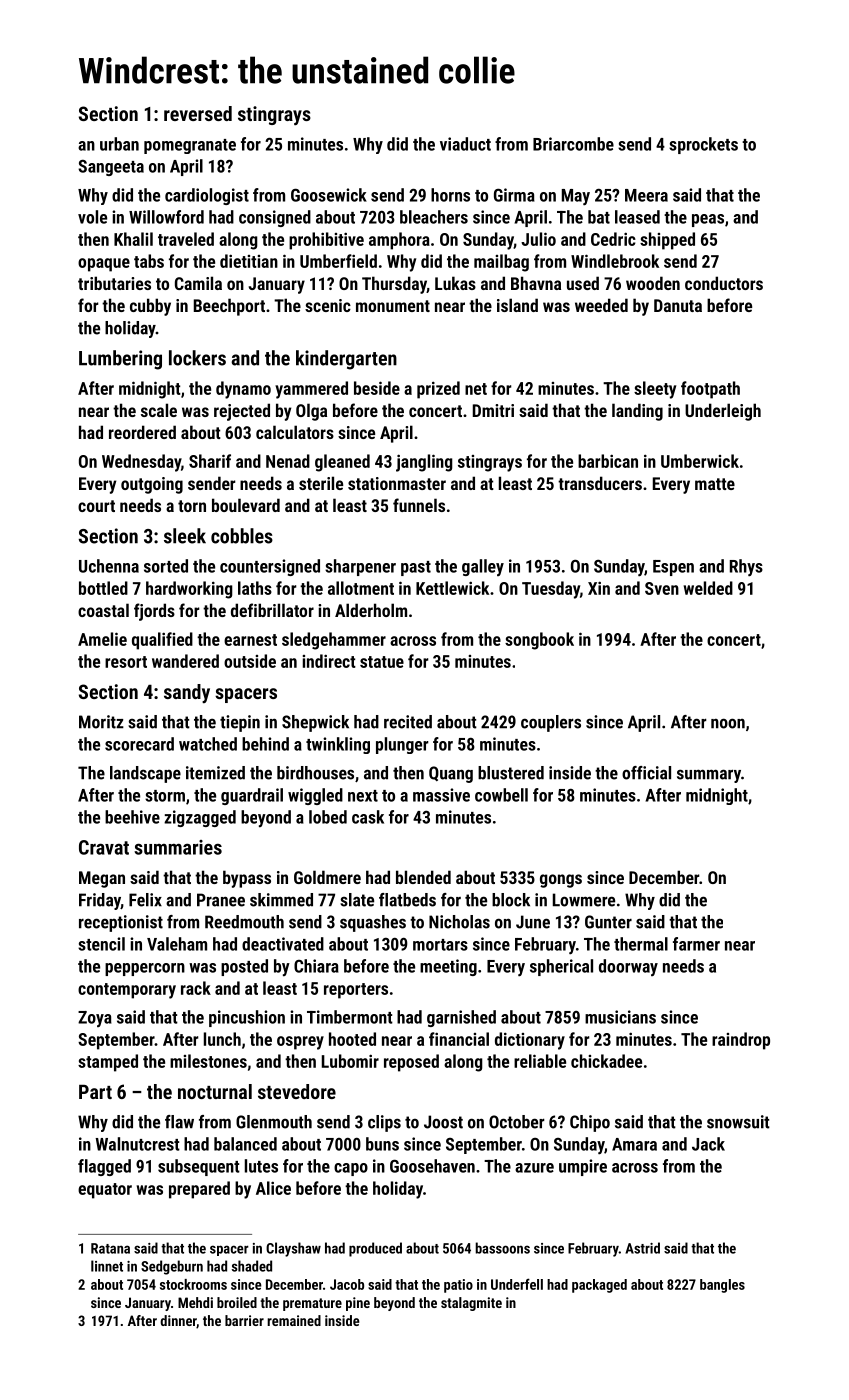 Image resolution: width=849 pixels, height=1400 pixels. I want to click on cask, so click(368, 817).
